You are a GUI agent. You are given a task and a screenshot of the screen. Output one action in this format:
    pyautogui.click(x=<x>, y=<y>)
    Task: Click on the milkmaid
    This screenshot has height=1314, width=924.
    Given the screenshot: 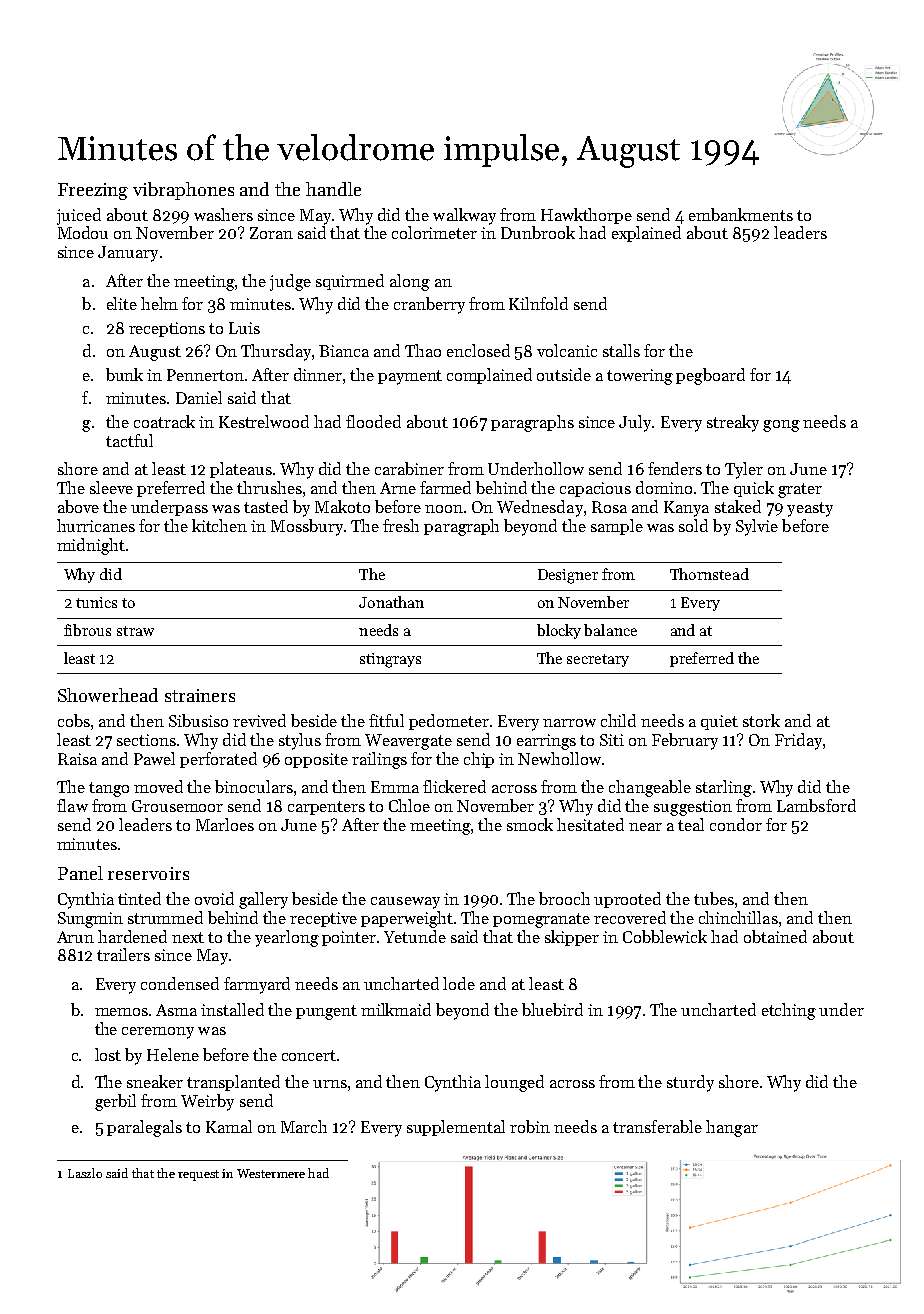 What is the action you would take?
    pyautogui.click(x=396, y=1009)
